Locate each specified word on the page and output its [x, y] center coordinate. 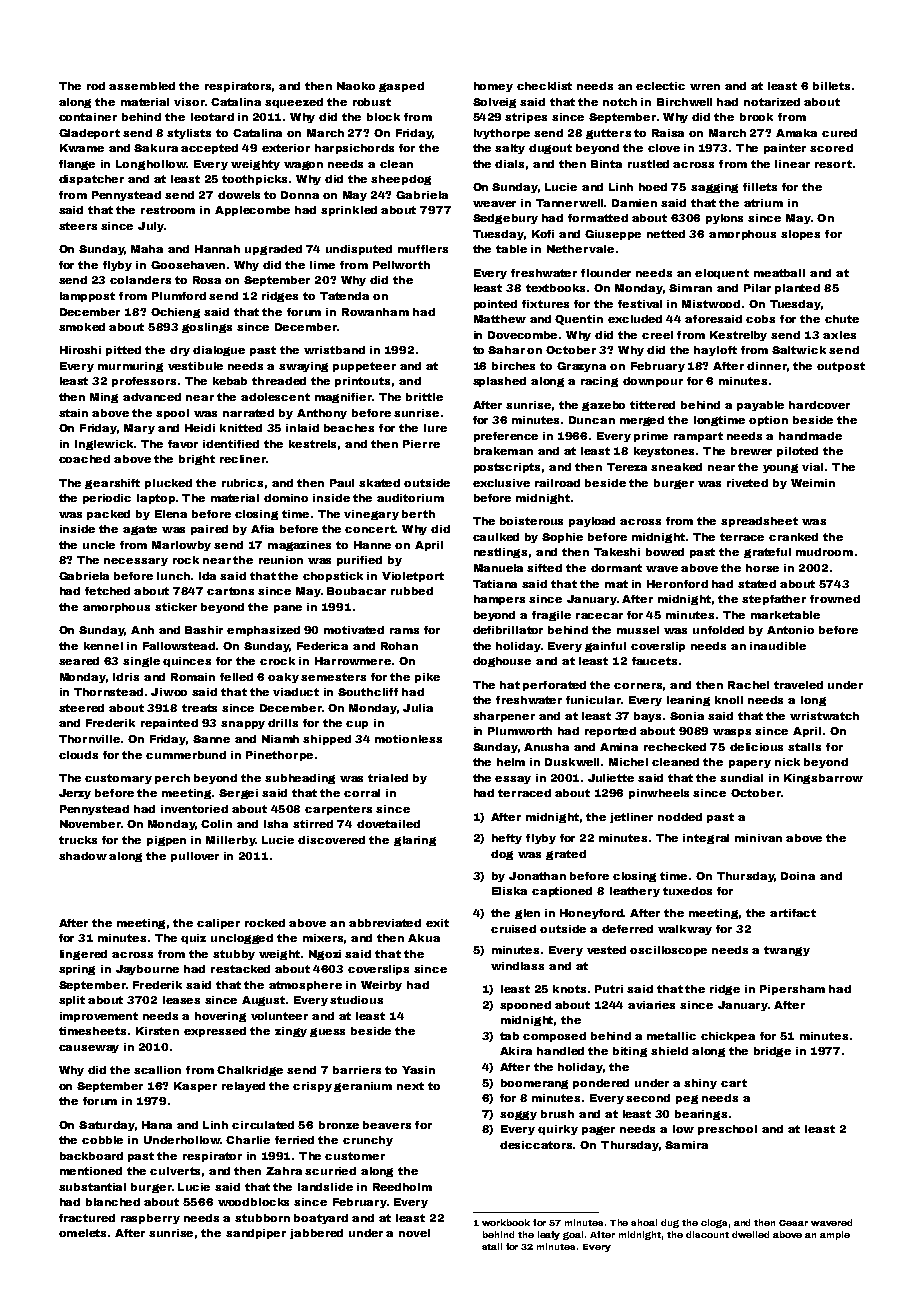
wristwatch [824, 716]
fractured [87, 1218]
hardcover [819, 405]
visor [189, 102]
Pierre [421, 444]
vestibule [195, 366]
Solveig [494, 103]
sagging [714, 188]
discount [707, 1234]
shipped [327, 740]
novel [414, 1233]
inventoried [194, 809]
